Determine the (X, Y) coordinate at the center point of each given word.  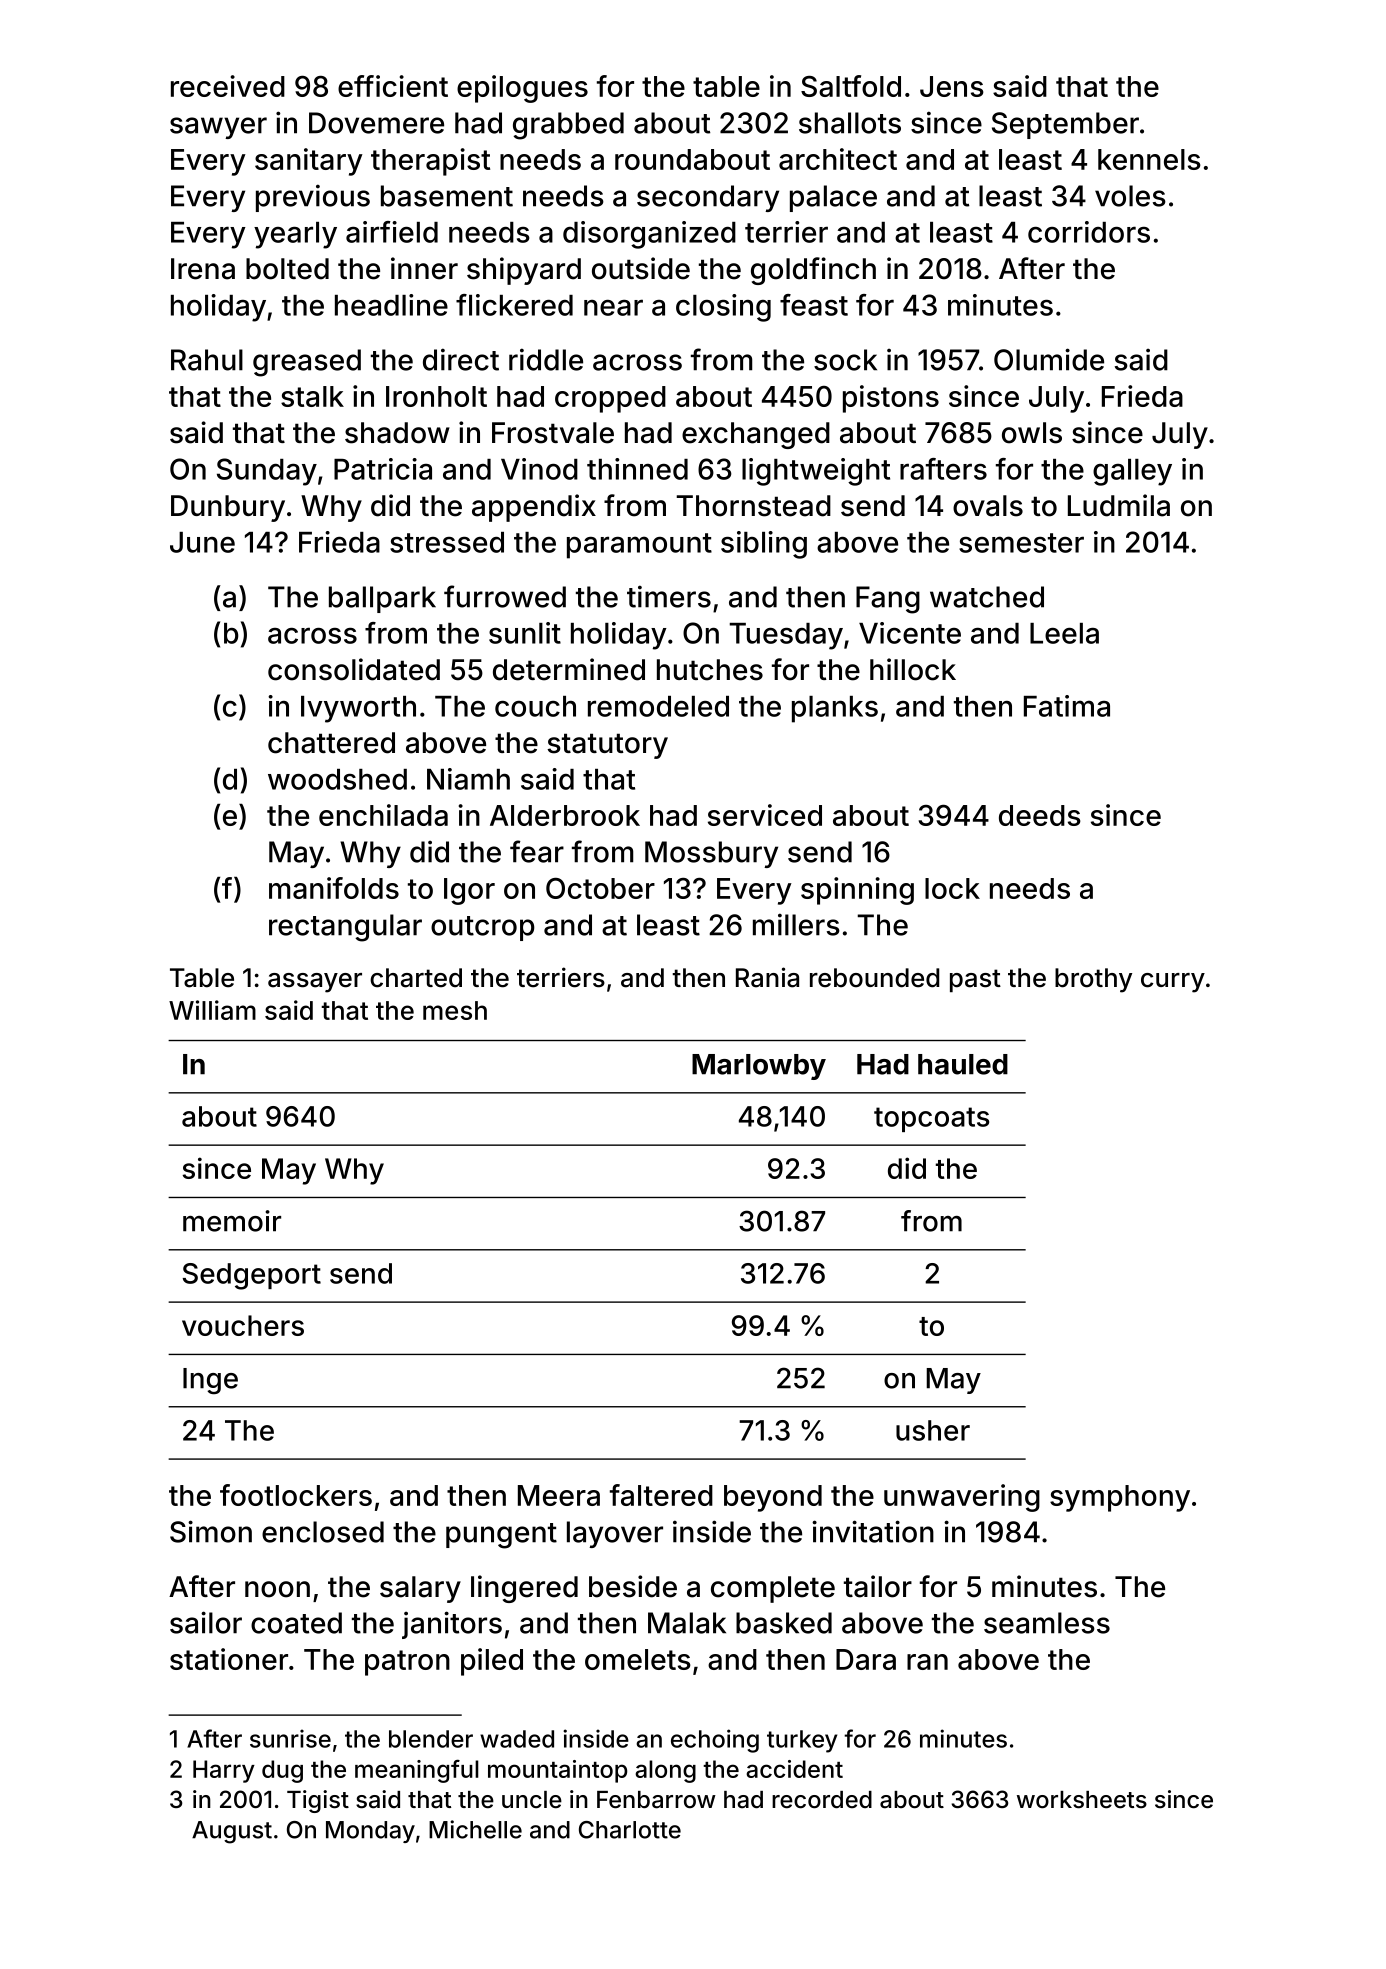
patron (407, 1663)
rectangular (345, 928)
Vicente (910, 633)
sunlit (525, 633)
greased (307, 363)
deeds (1040, 815)
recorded (822, 1800)
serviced (765, 815)
